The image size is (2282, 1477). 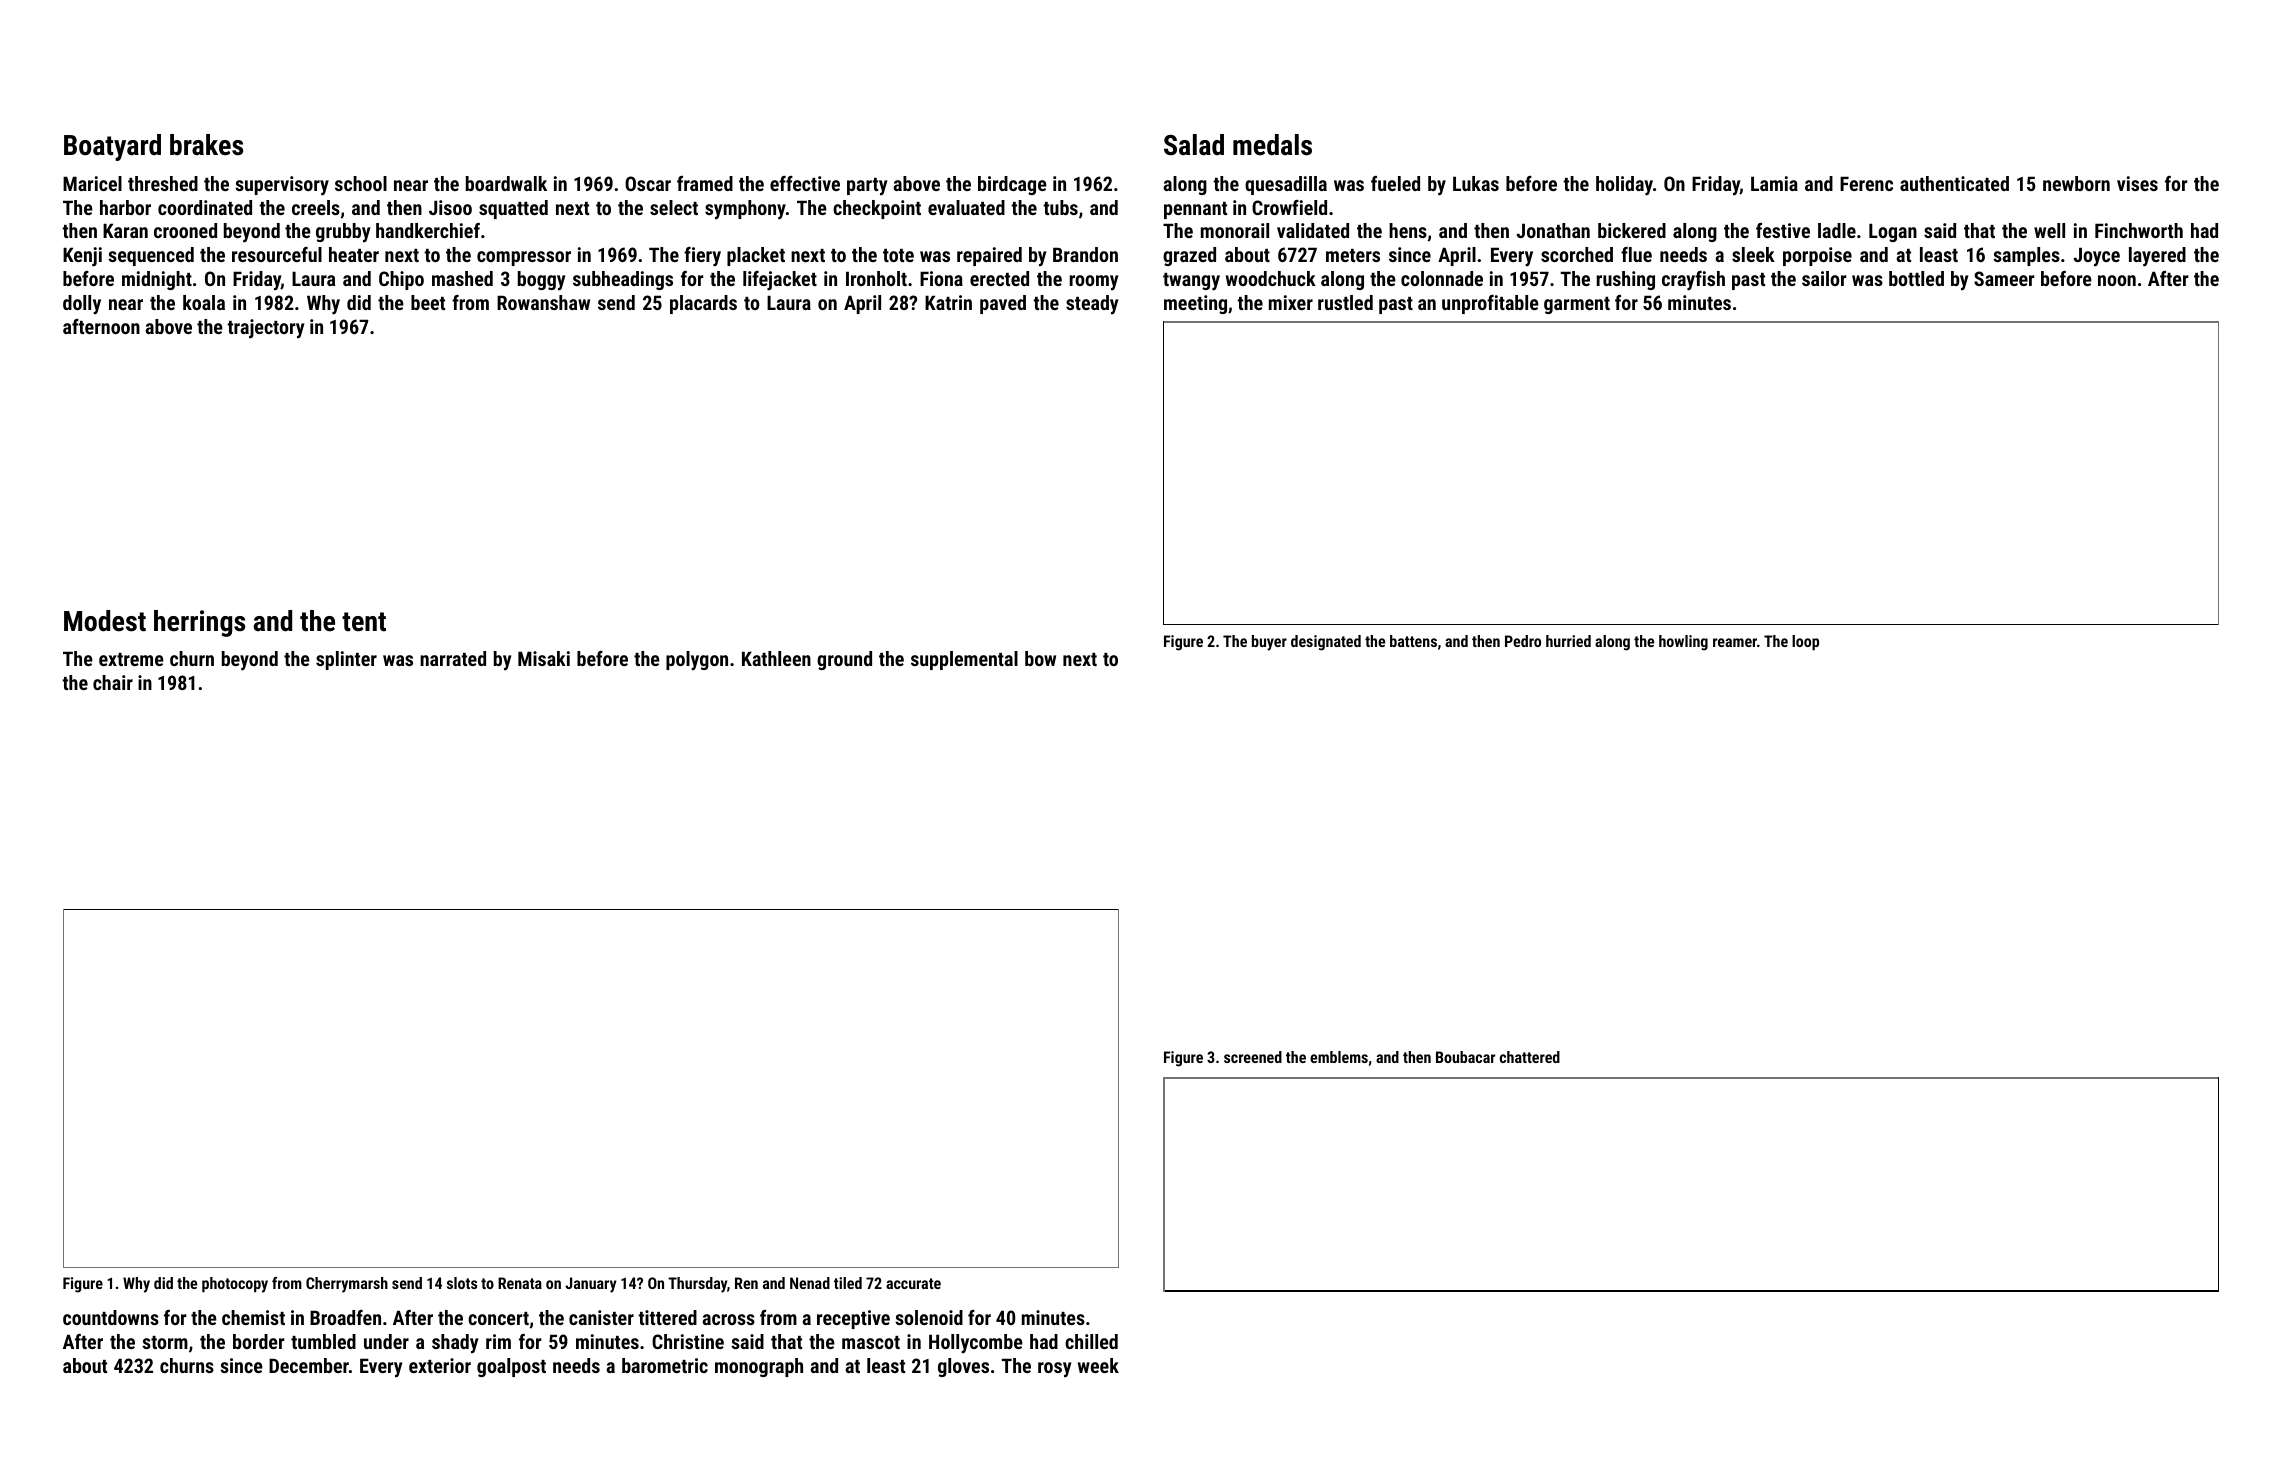 What do you see at coordinates (1269, 643) in the document?
I see `buyer` at bounding box center [1269, 643].
